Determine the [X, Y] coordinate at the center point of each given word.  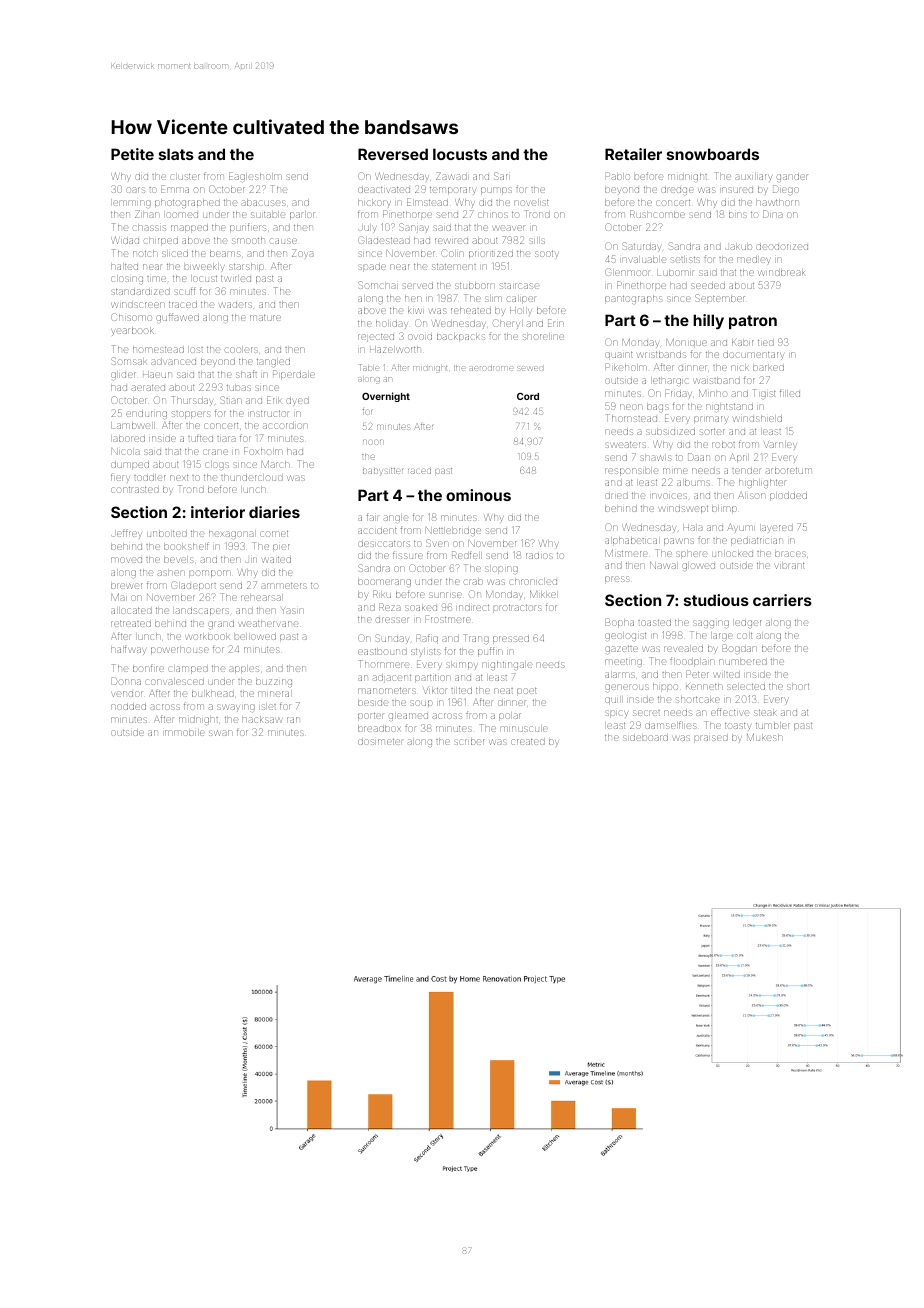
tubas [239, 388]
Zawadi [451, 176]
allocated [131, 611]
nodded [128, 707]
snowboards [713, 154]
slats [176, 154]
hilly [708, 321]
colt [744, 636]
